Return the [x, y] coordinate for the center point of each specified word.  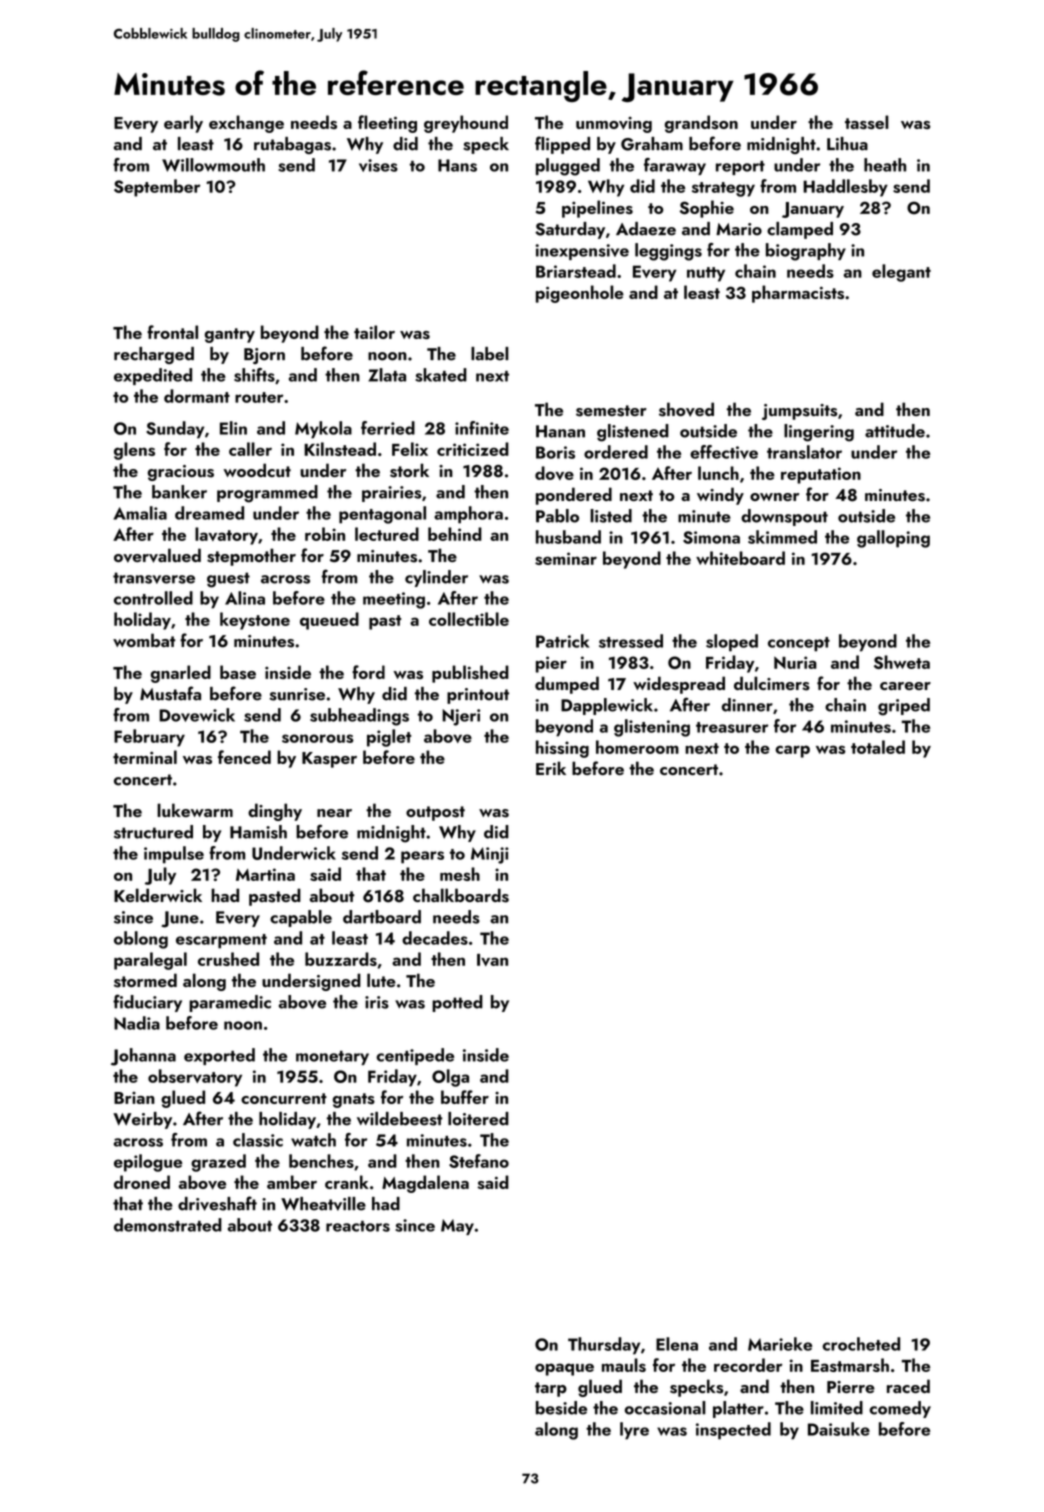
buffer [465, 1097]
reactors [358, 1226]
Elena [677, 1344]
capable [301, 918]
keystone [255, 621]
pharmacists [798, 294]
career [905, 686]
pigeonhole [580, 294]
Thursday [604, 1346]
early [183, 124]
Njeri [461, 717]
